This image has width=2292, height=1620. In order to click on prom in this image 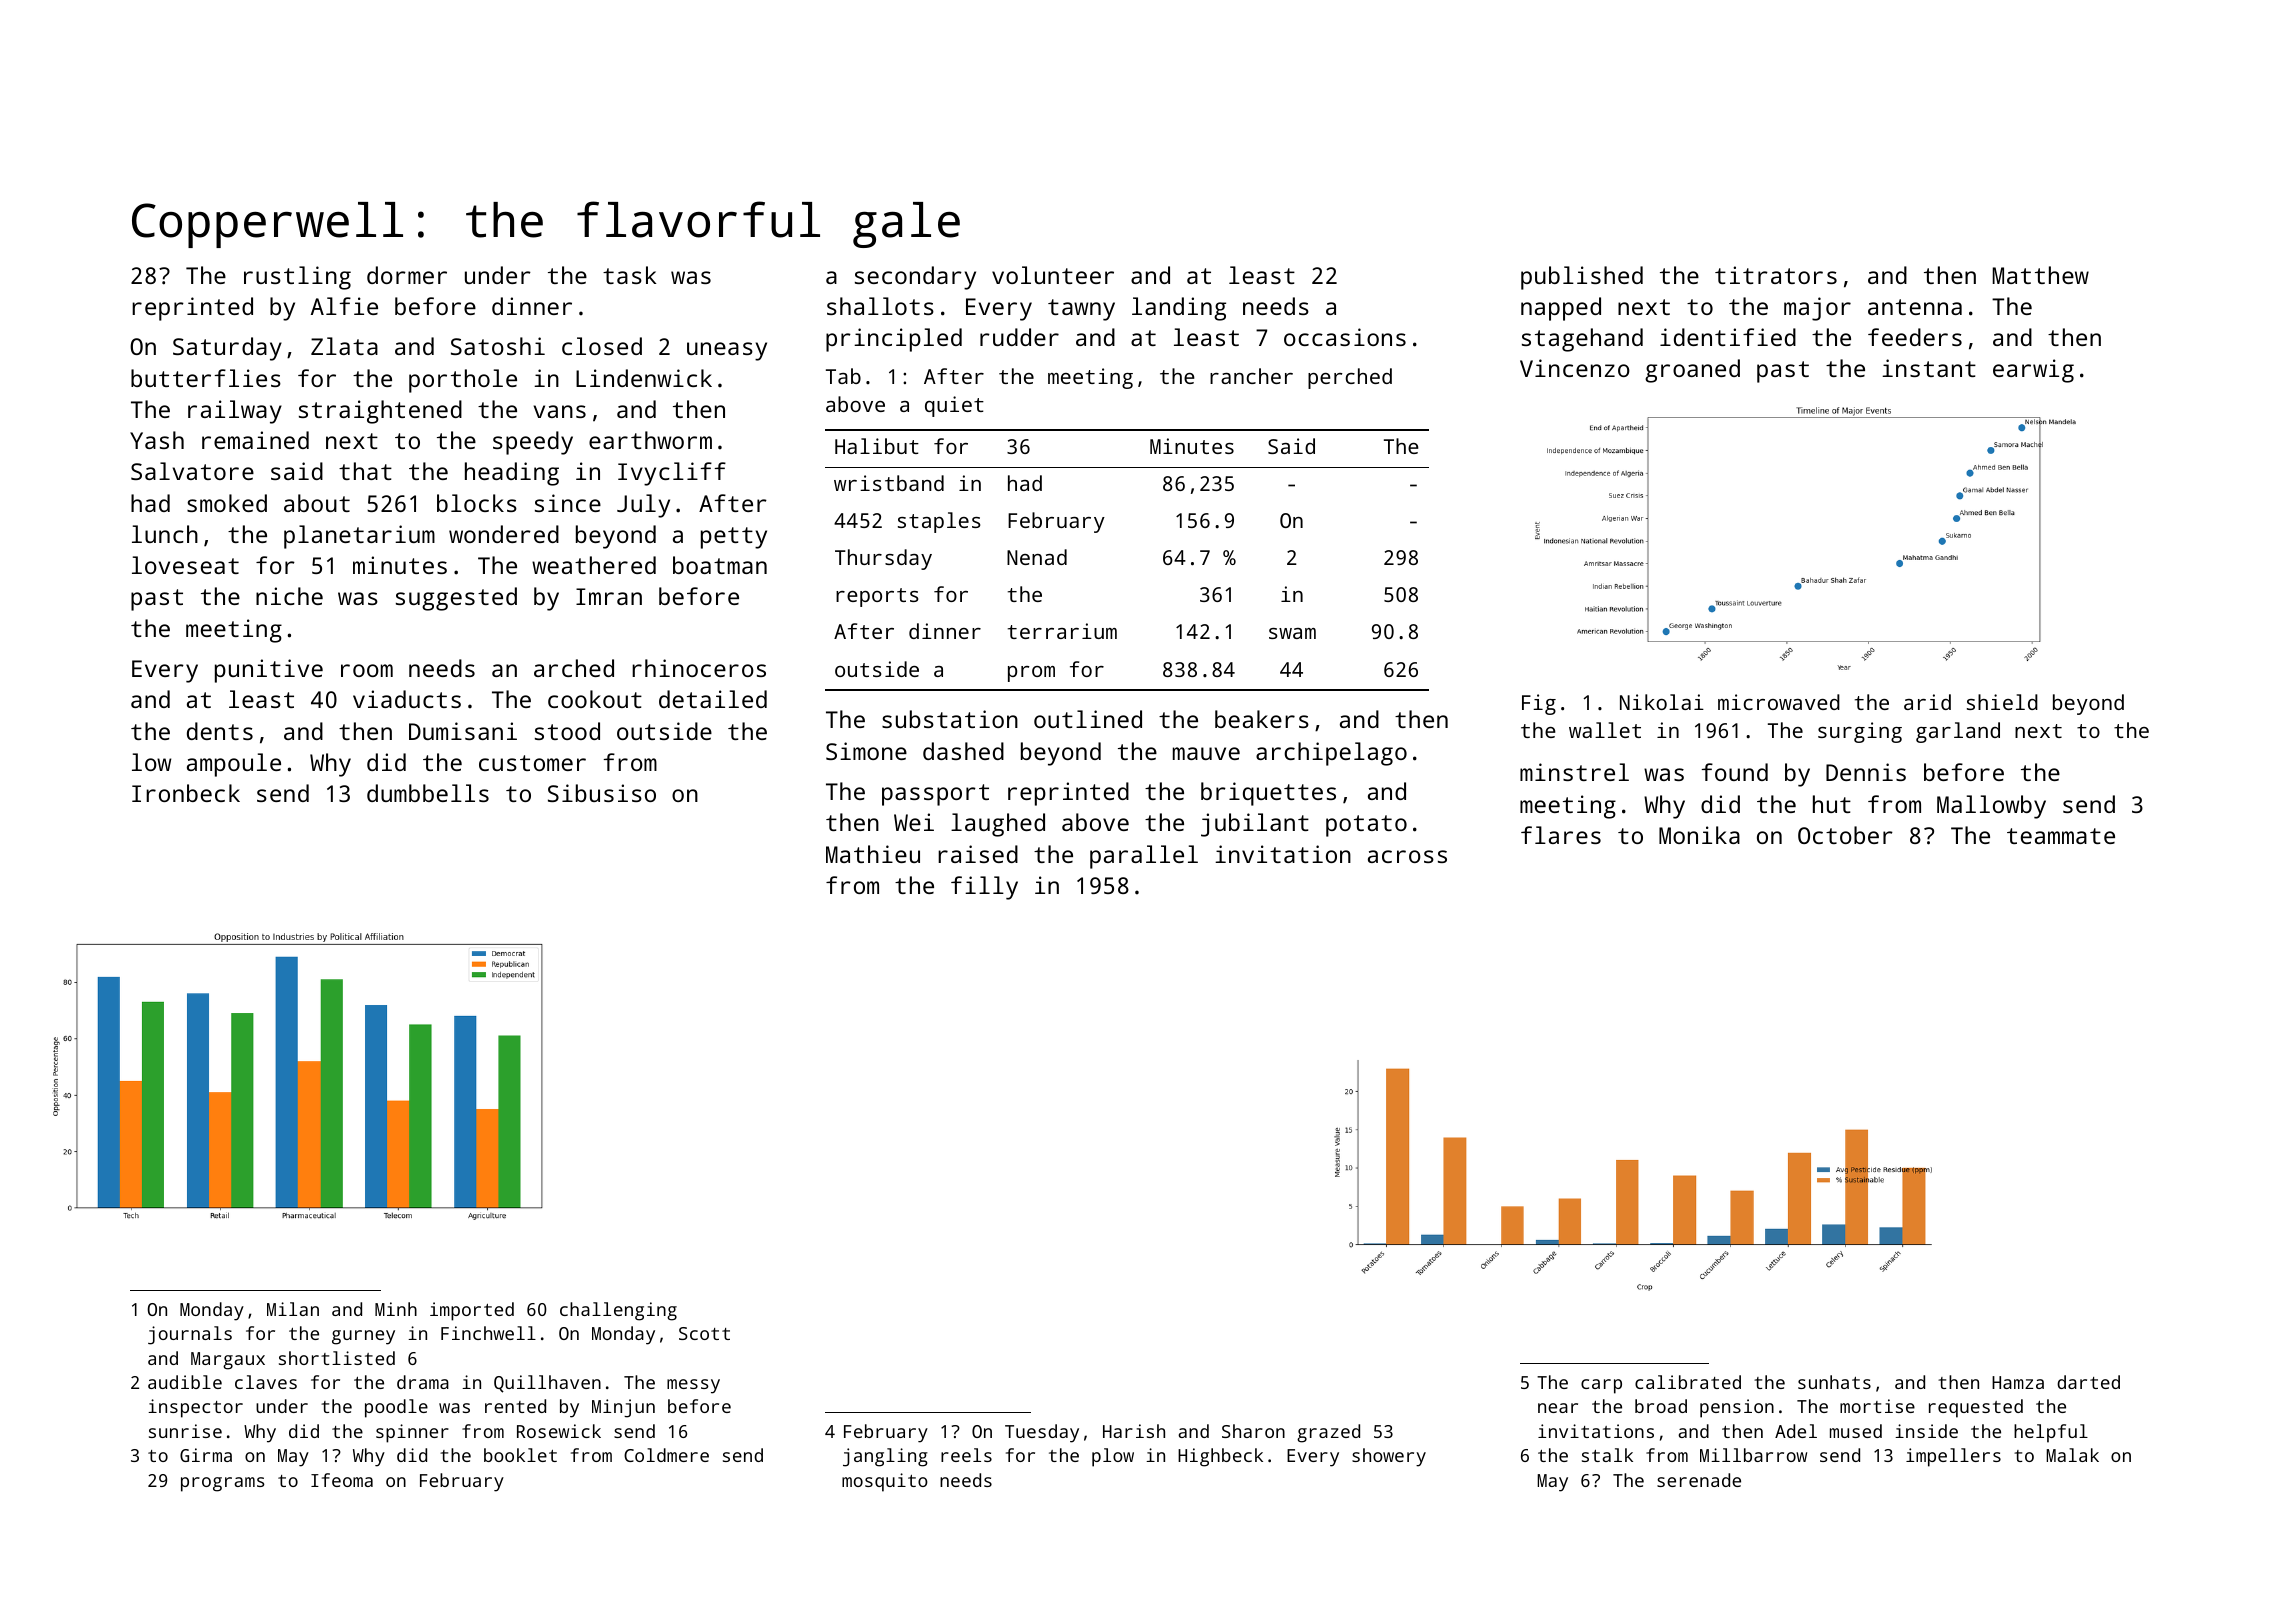, I will do `click(1031, 674)`.
